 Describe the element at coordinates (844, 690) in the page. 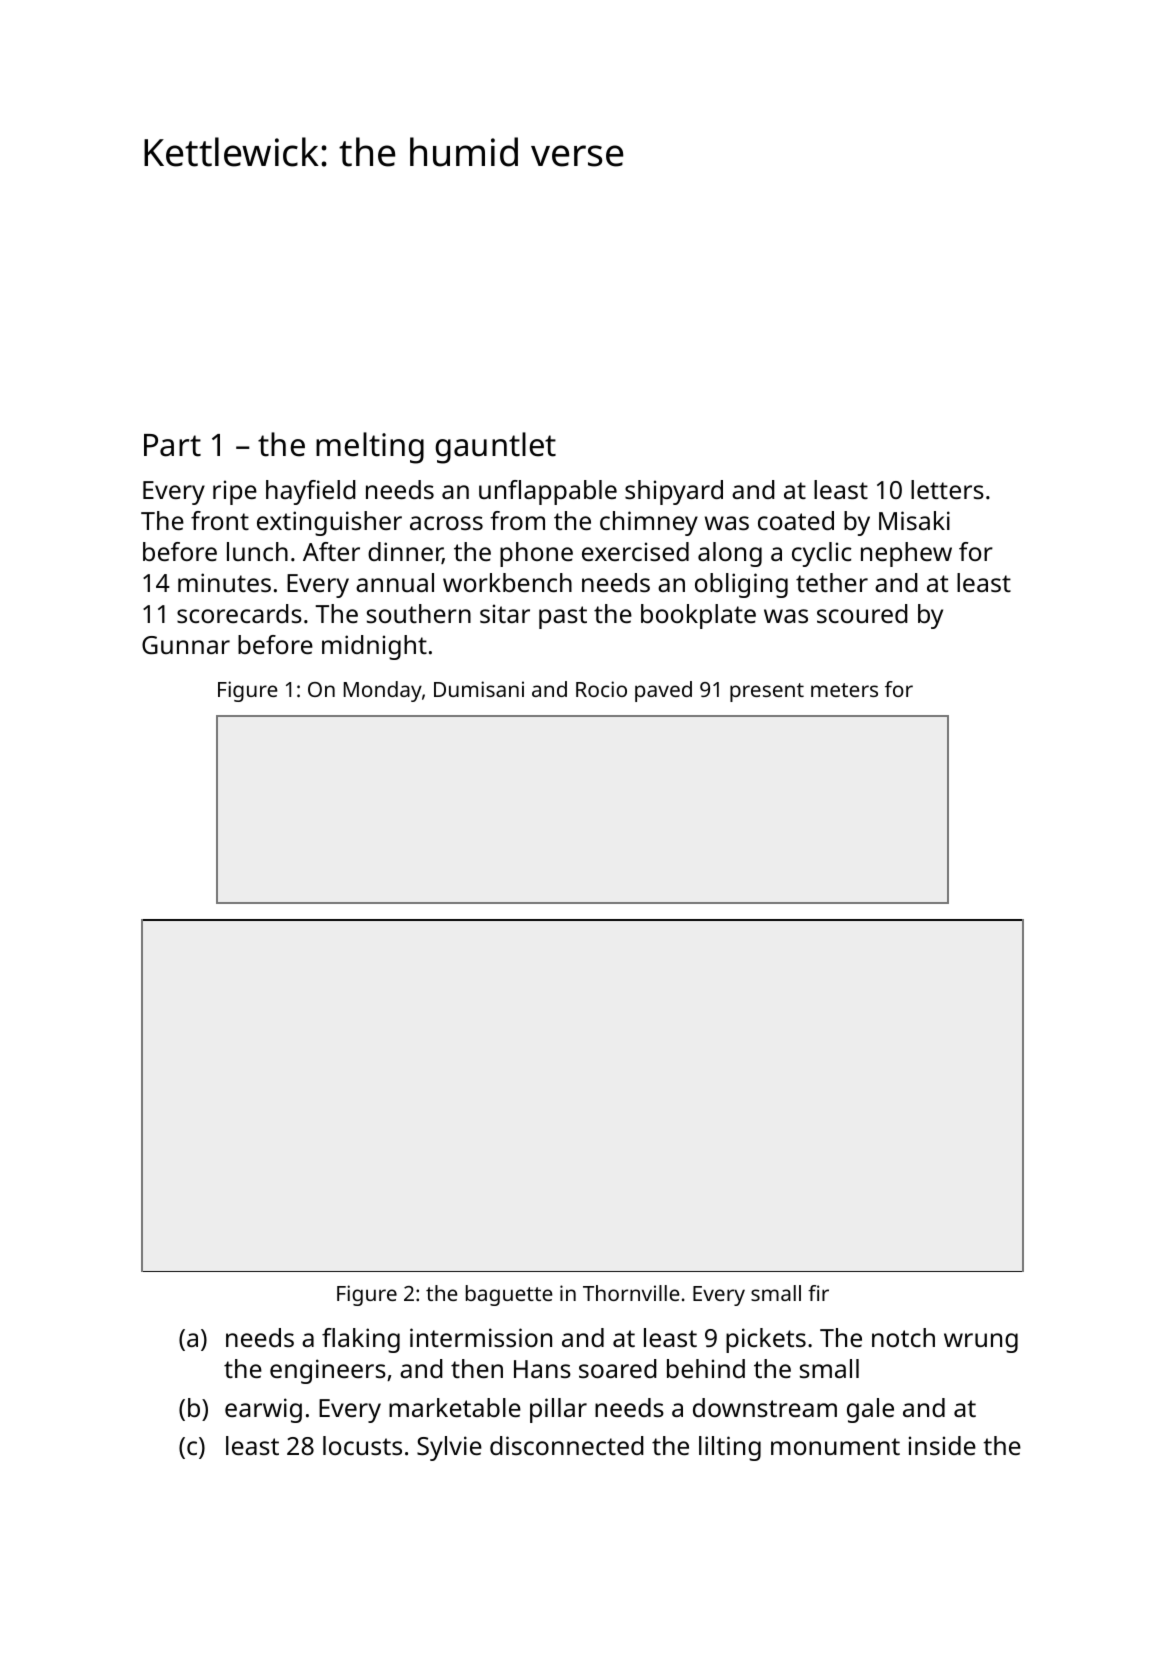

I see `meters` at that location.
